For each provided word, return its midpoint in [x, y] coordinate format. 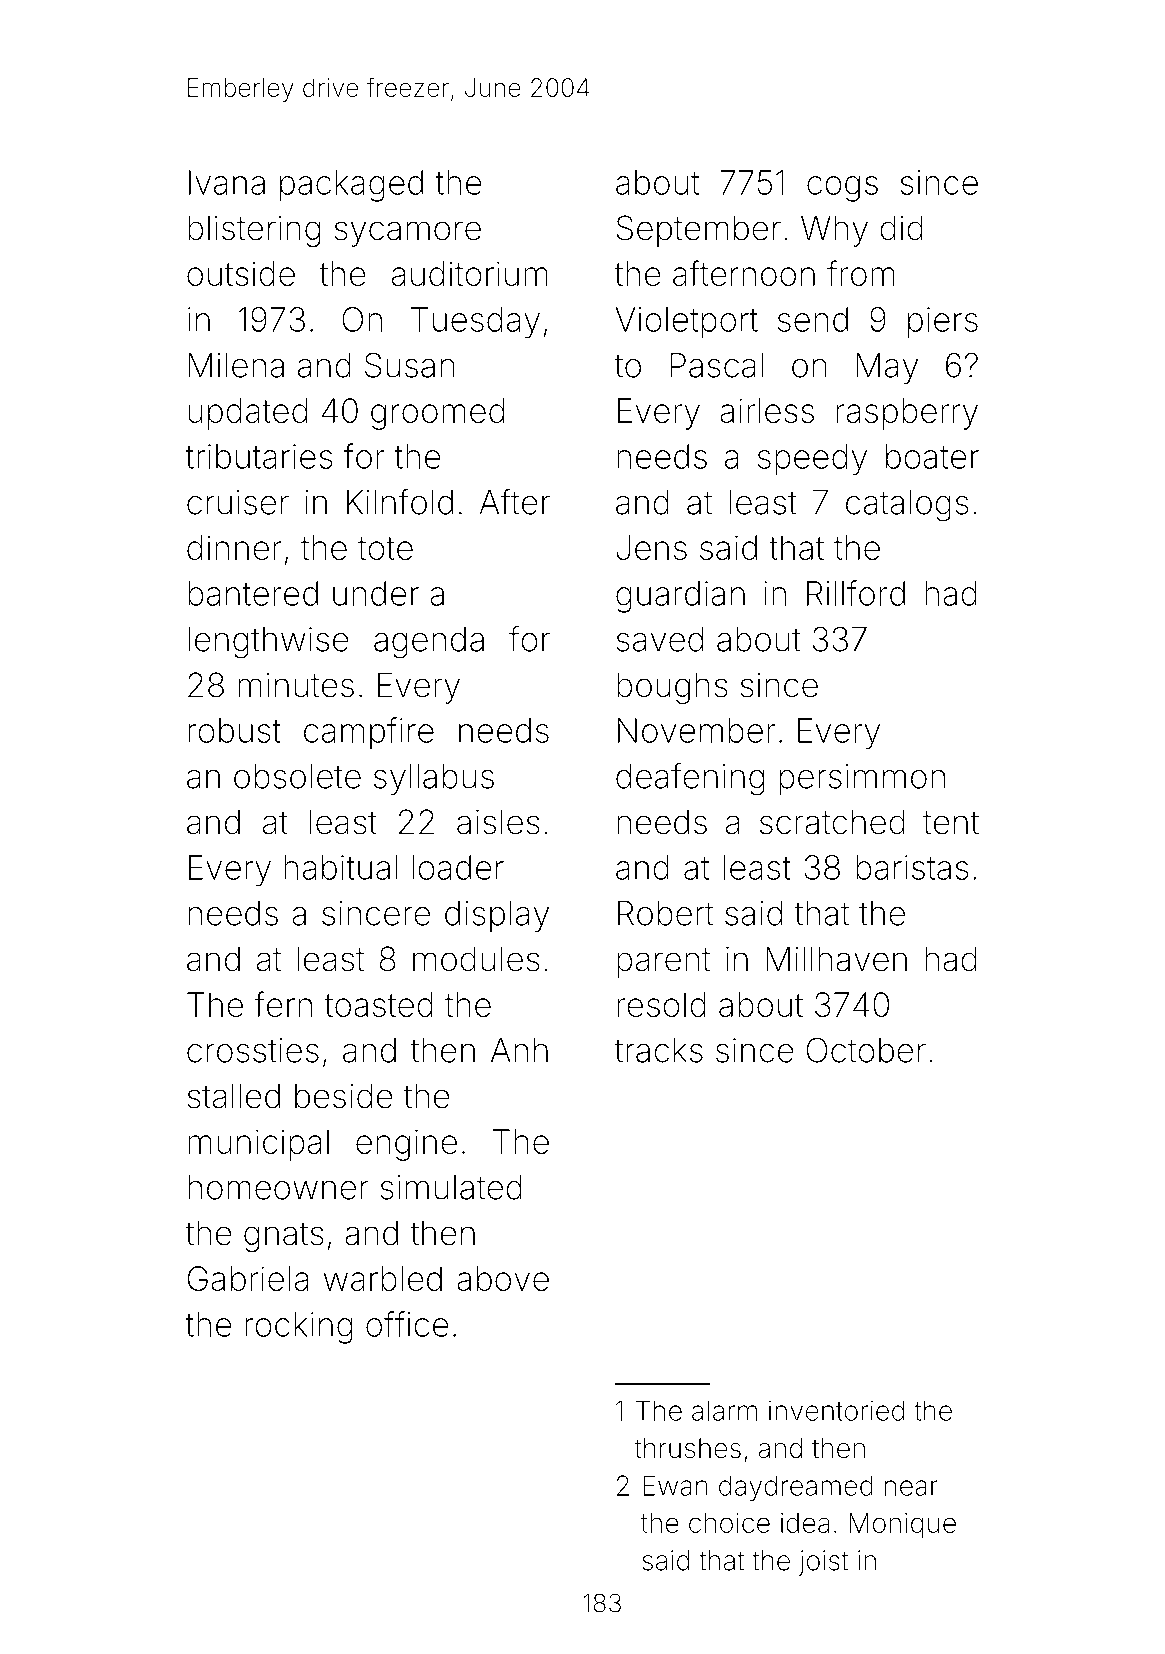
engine [406, 1145]
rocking [298, 1328]
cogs [842, 189]
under [376, 593]
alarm [724, 1410]
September [699, 231]
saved [659, 639]
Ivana [227, 182]
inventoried [836, 1410]
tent [951, 823]
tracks [658, 1050]
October [866, 1050]
